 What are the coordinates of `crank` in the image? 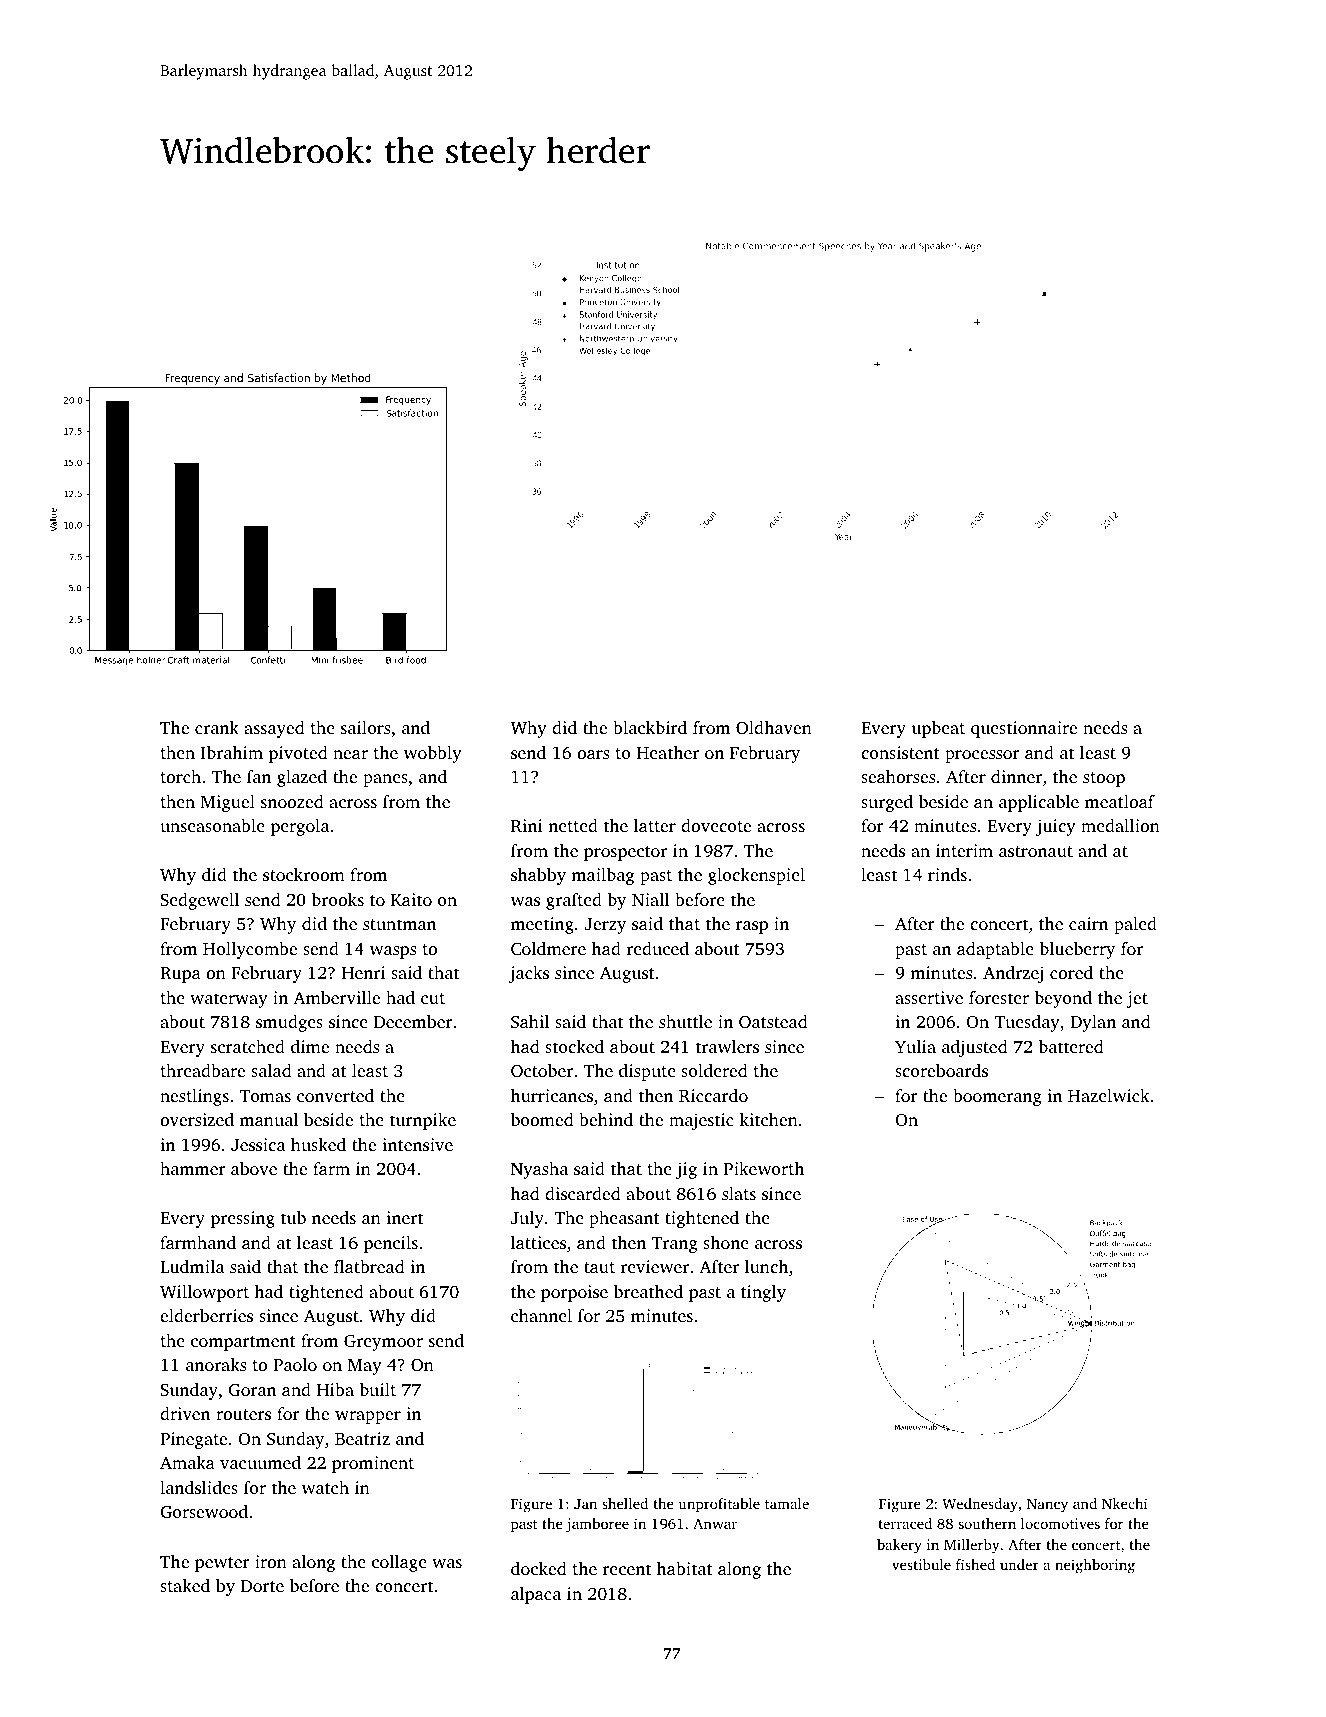 It's located at (217, 727).
